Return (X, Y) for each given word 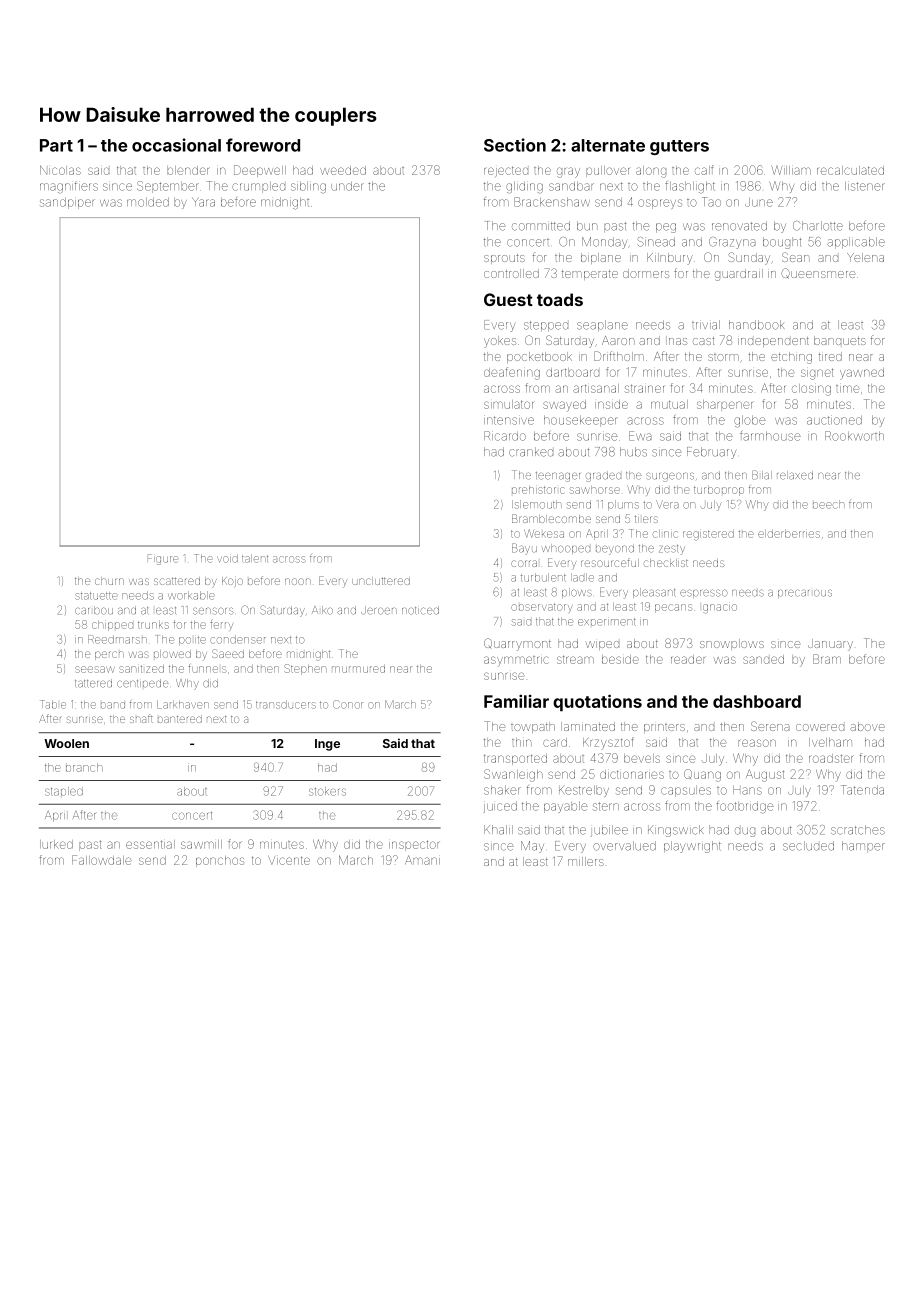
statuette (96, 596)
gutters (679, 147)
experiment (607, 622)
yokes (500, 342)
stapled (64, 791)
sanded (763, 659)
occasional (176, 145)
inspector (414, 845)
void (227, 559)
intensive (509, 420)
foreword (263, 145)
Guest (508, 299)
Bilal (762, 475)
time (848, 389)
